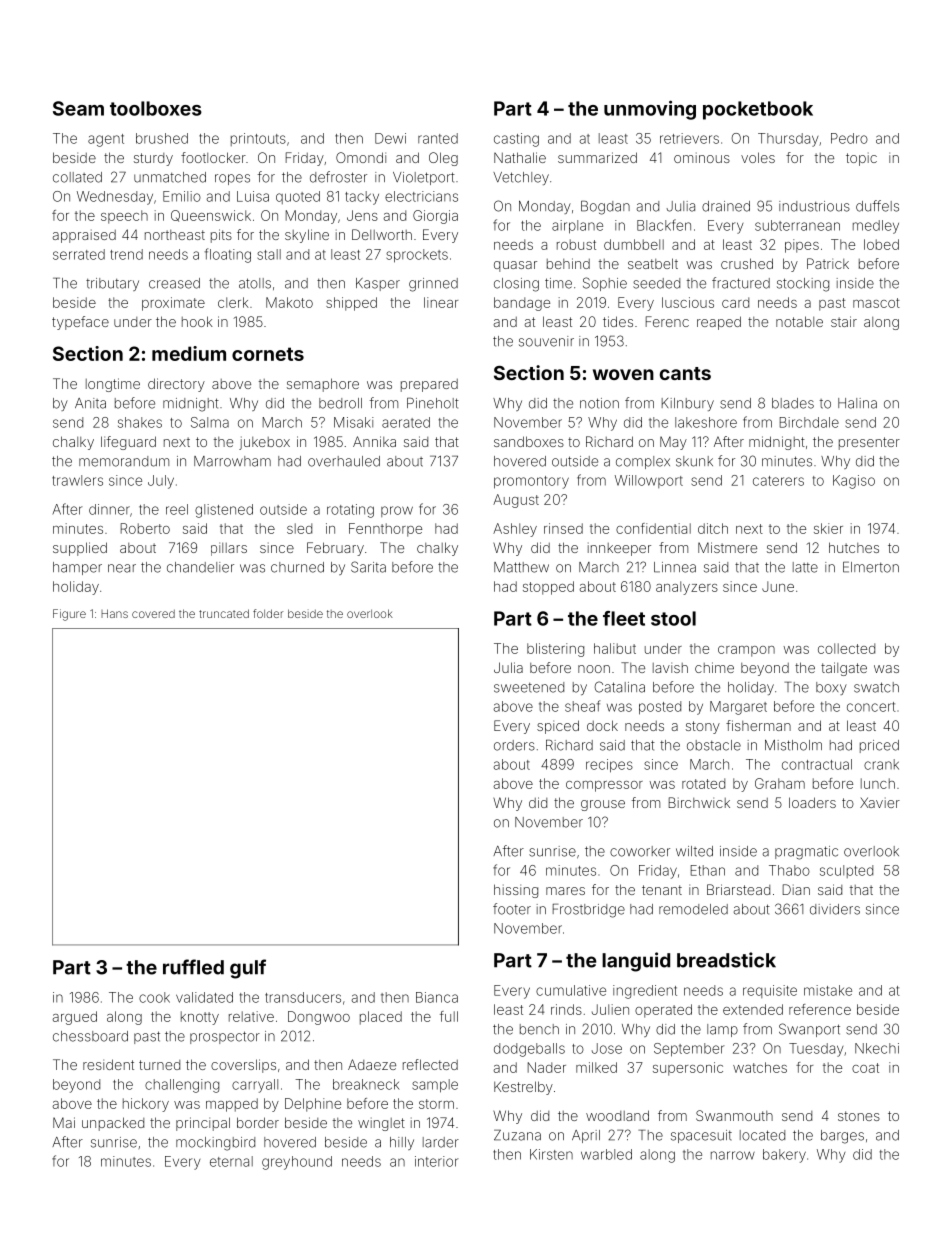 The height and width of the image is (1233, 952). Describe the element at coordinates (880, 802) in the image. I see `Xavier` at that location.
